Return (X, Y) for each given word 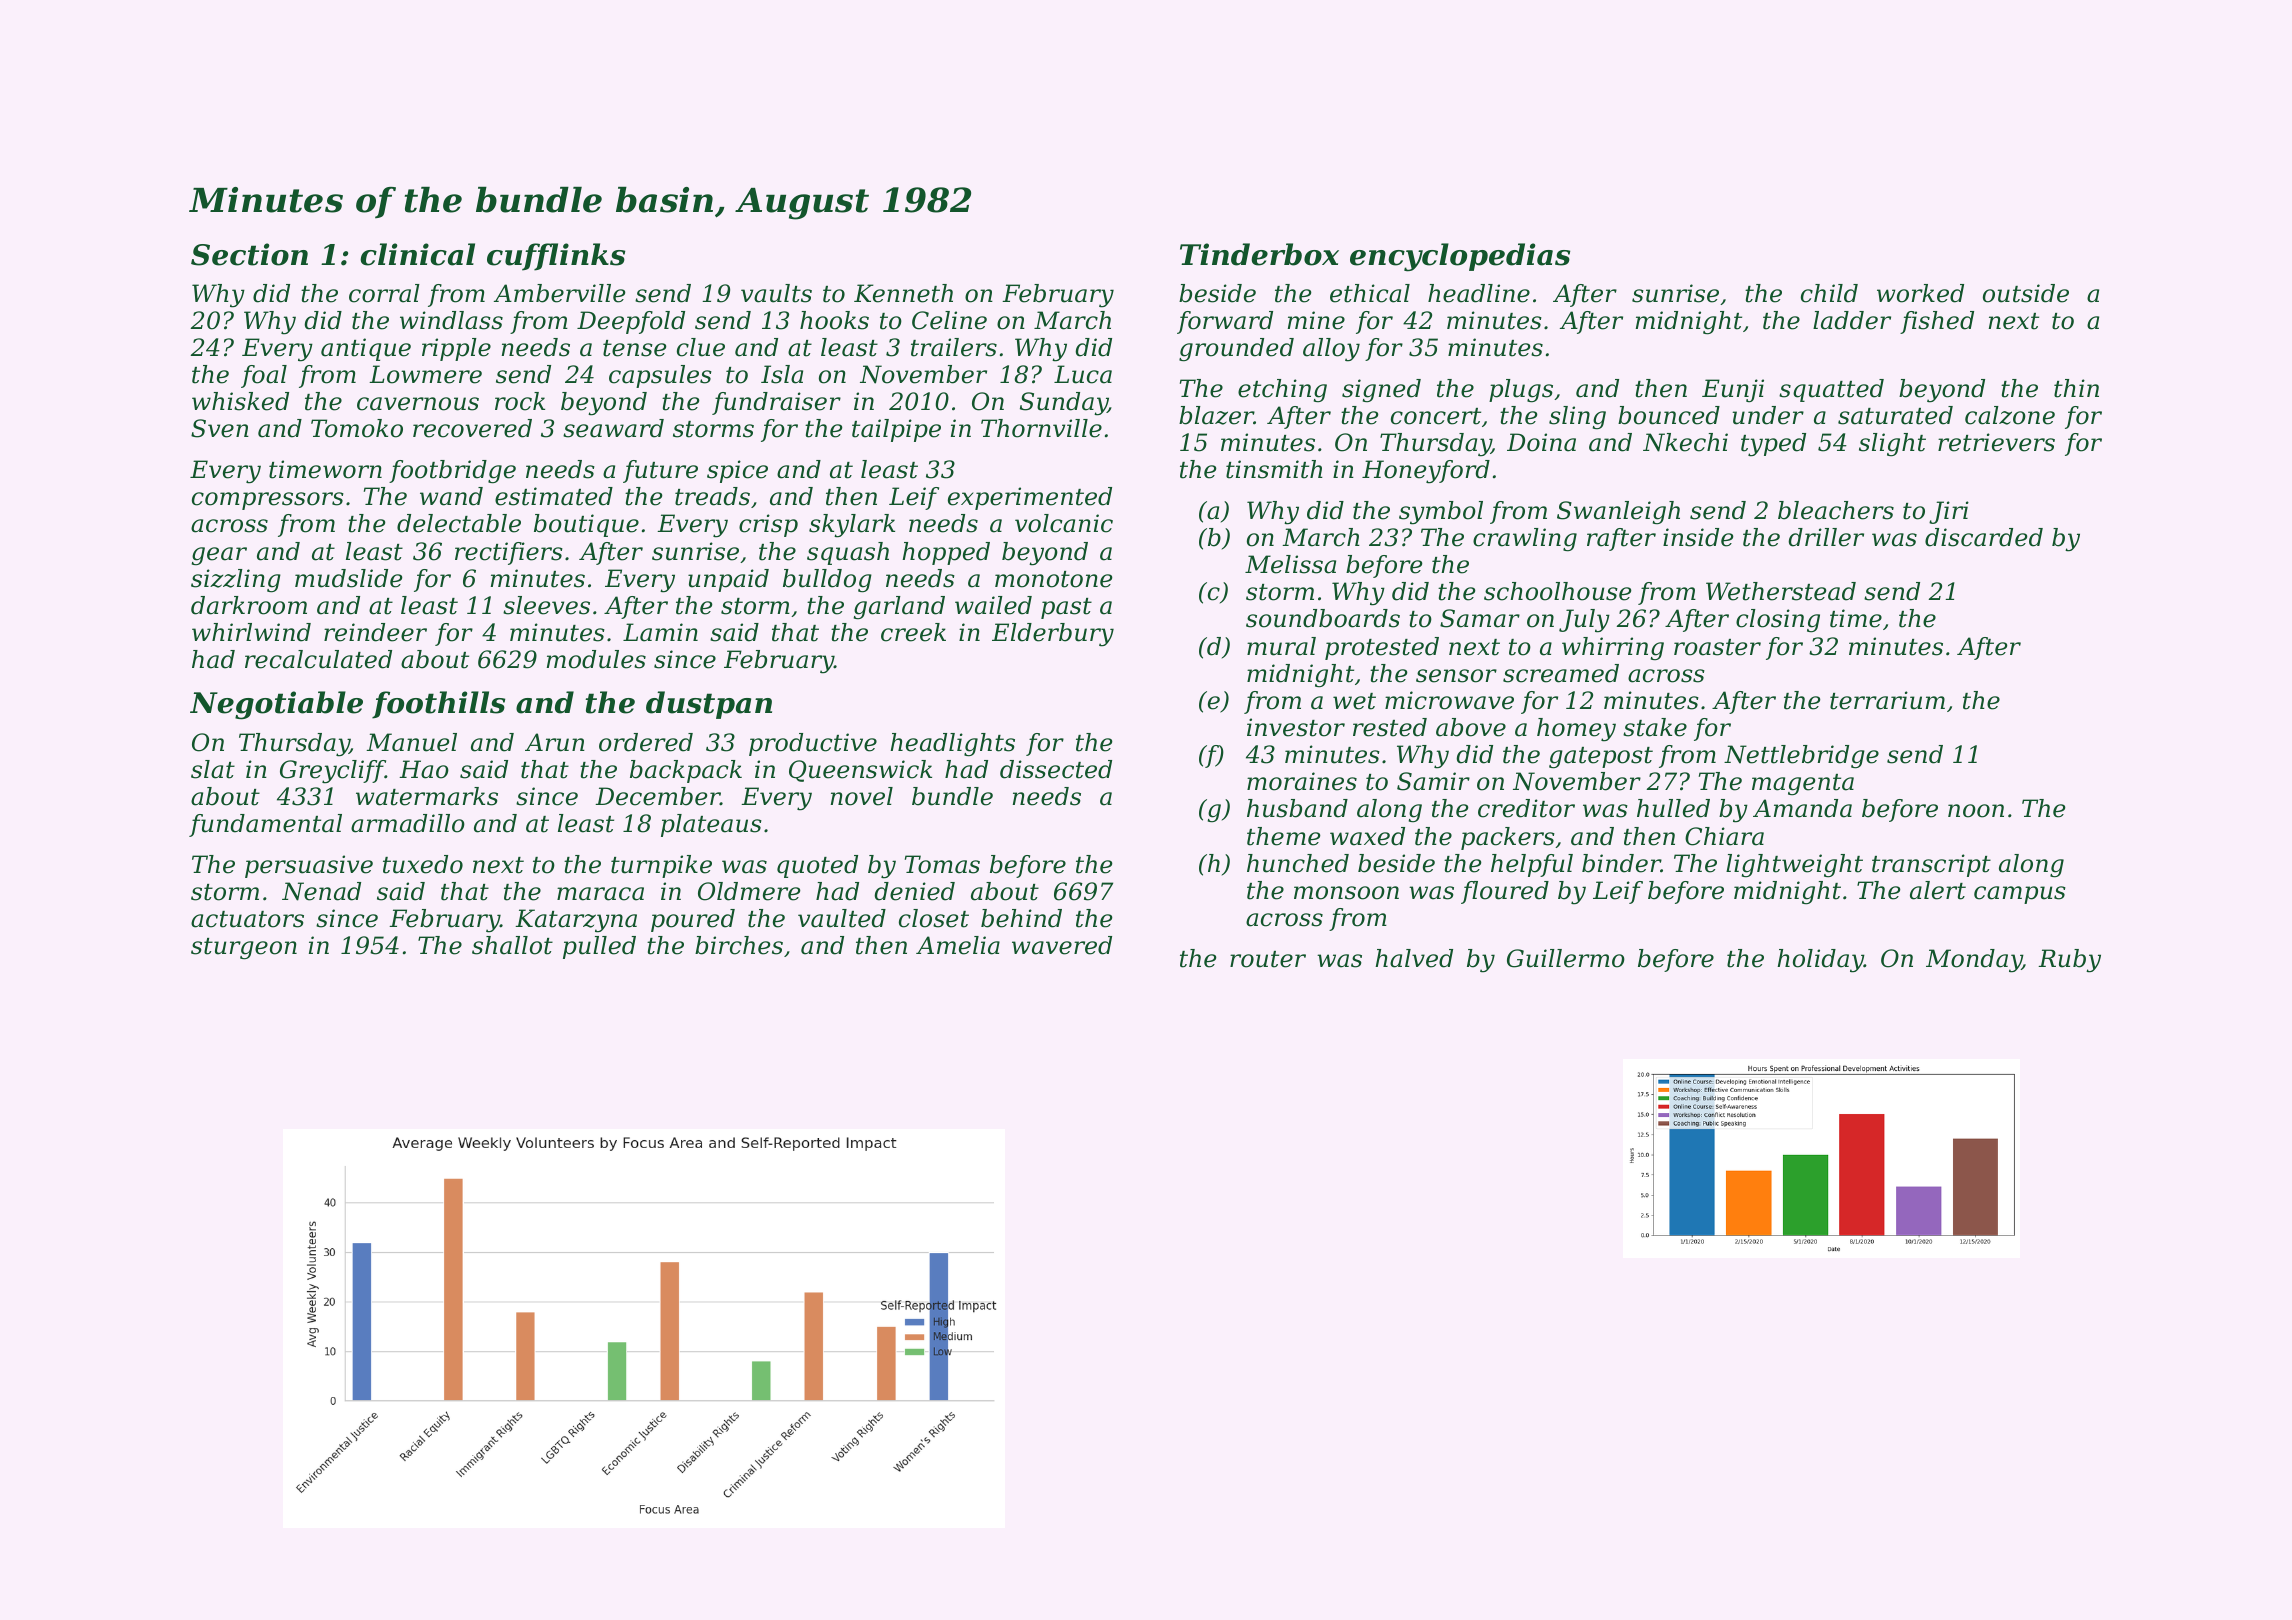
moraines (1302, 781)
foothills (438, 705)
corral (384, 293)
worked (1920, 293)
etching (1282, 390)
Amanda (1802, 808)
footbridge (452, 472)
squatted (1831, 390)
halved (1414, 958)
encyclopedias (1460, 257)
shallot (512, 945)
